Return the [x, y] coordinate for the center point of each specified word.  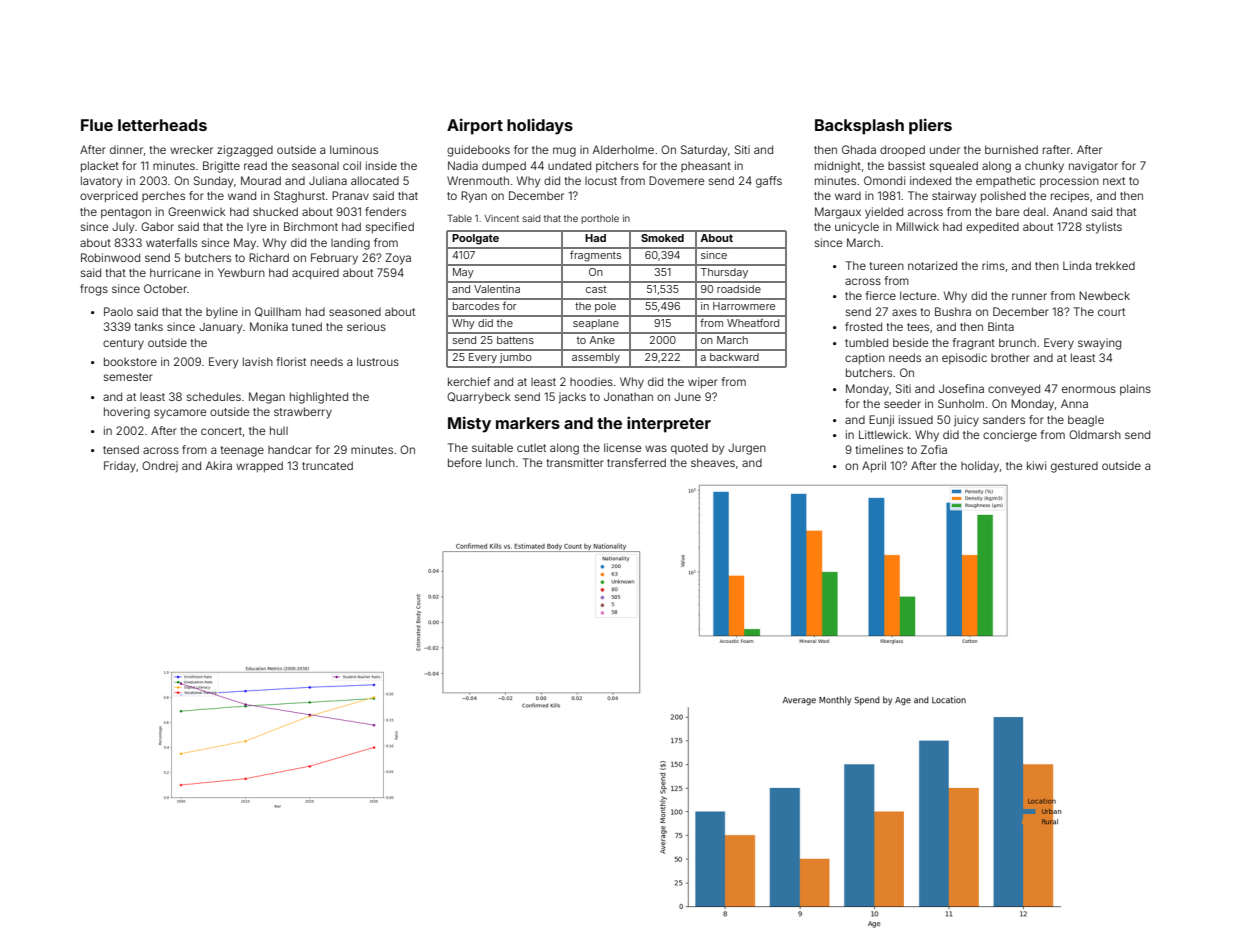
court [1111, 312]
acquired [315, 273]
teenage [242, 451]
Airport [475, 126]
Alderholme [623, 149]
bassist [906, 165]
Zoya [398, 259]
